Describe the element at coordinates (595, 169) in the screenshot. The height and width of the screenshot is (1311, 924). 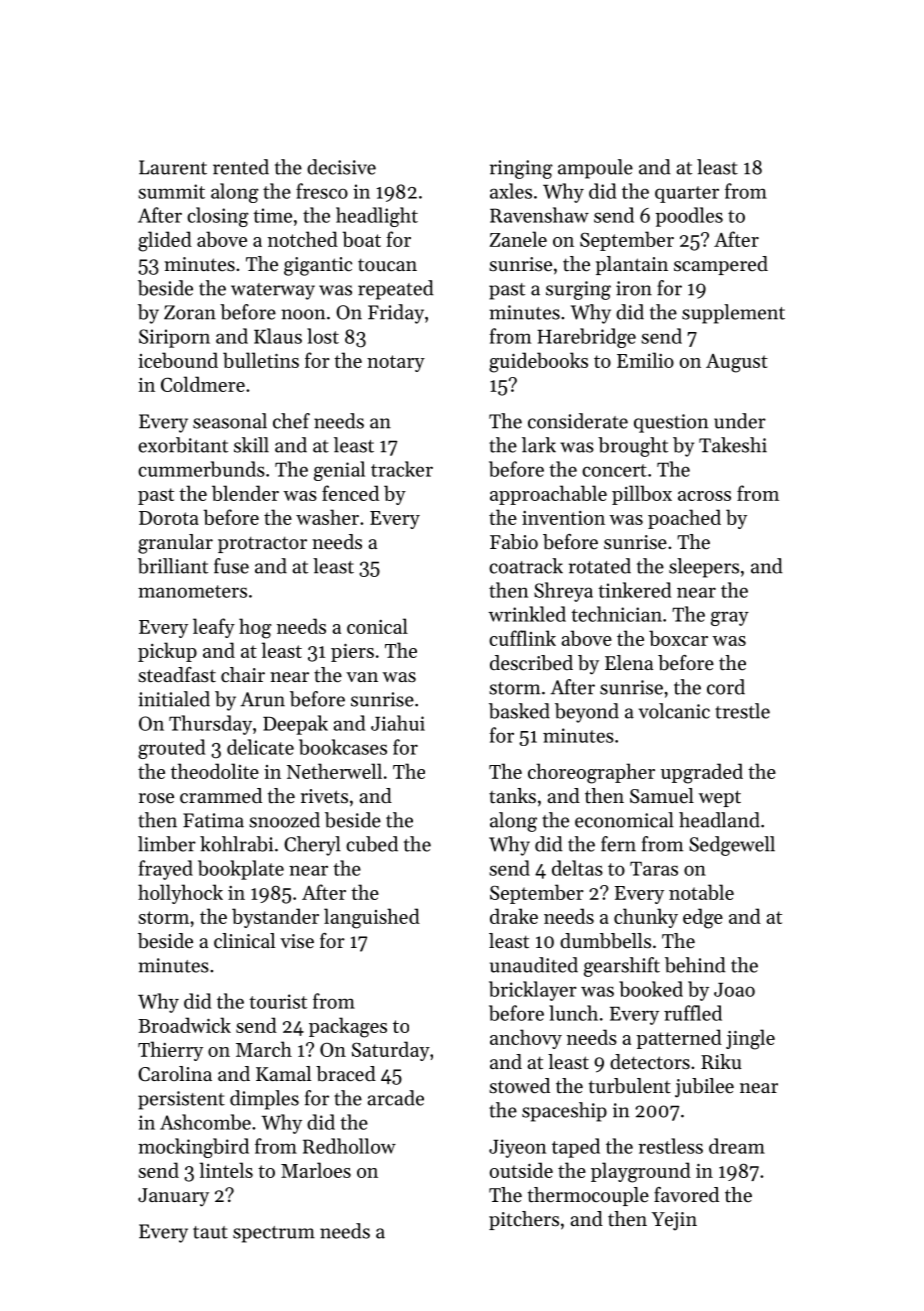
I see `ampoule` at that location.
